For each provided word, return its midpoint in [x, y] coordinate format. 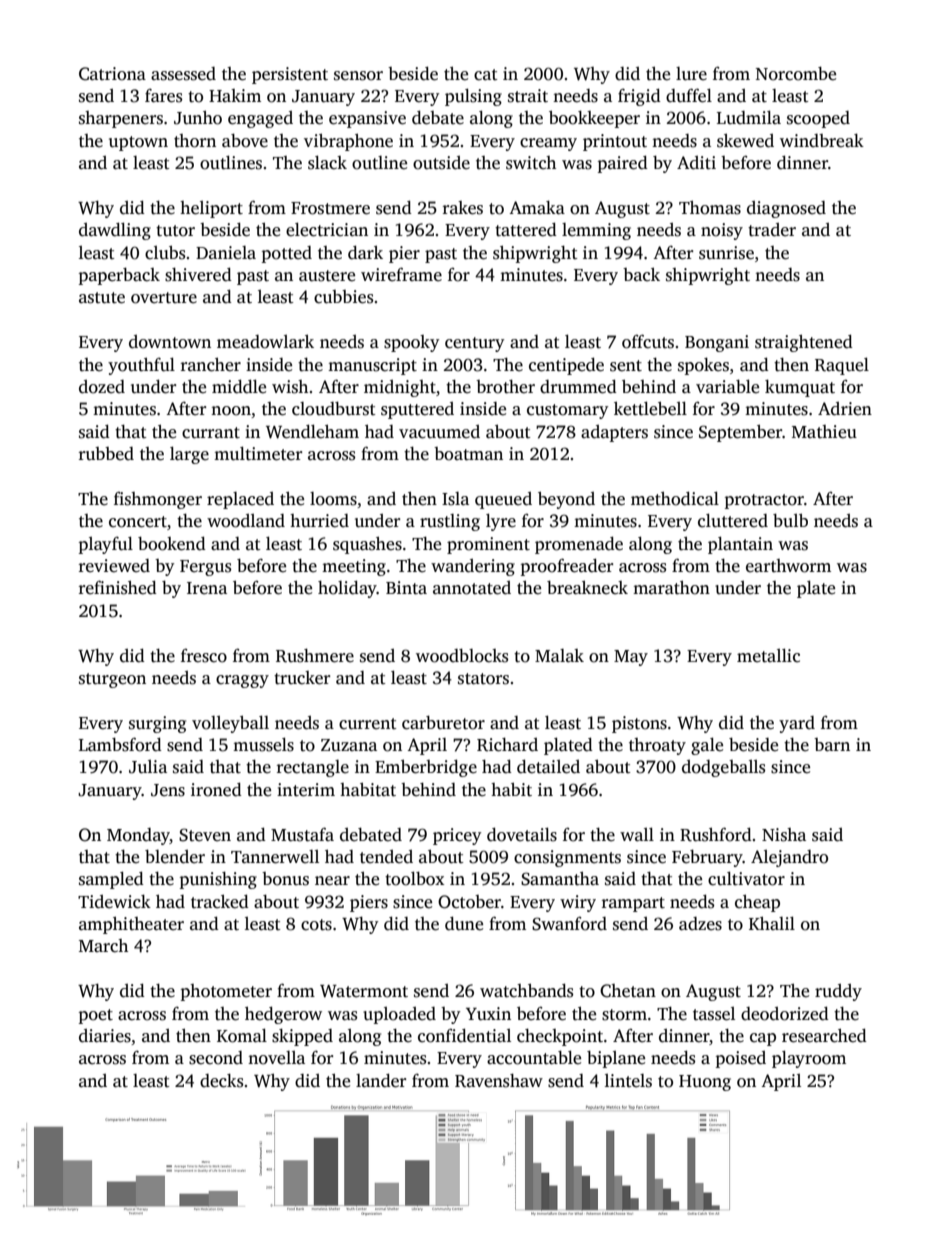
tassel [714, 1014]
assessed [183, 74]
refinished [118, 587]
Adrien [845, 409]
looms [333, 499]
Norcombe [796, 74]
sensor [358, 76]
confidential [464, 1035]
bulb [790, 520]
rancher [211, 365]
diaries [105, 1036]
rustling [450, 522]
